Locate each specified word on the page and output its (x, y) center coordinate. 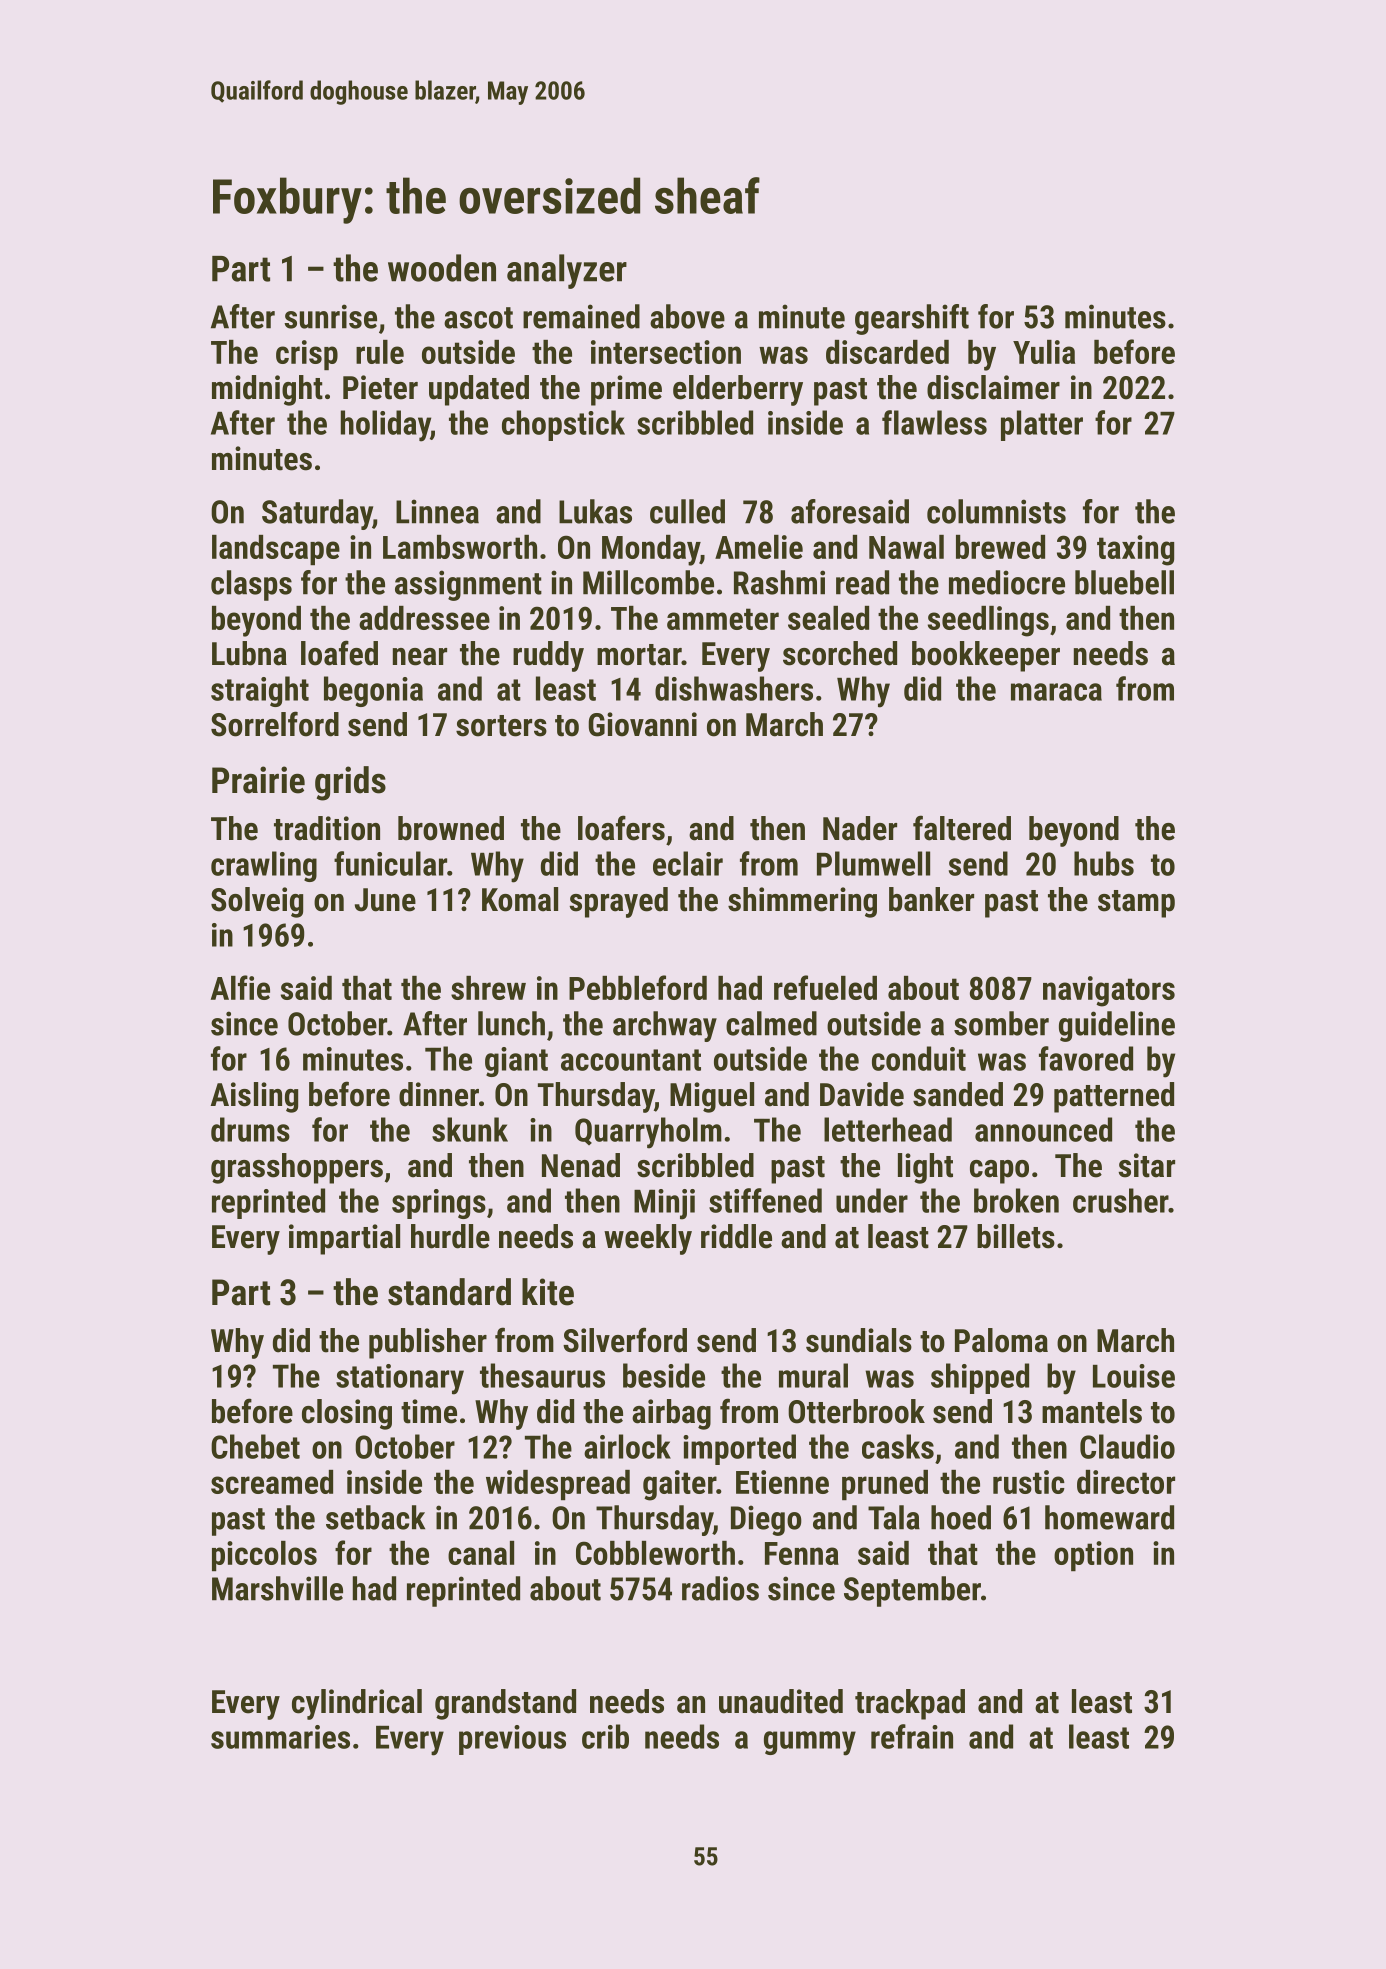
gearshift (912, 319)
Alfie (240, 987)
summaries (280, 1737)
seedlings (988, 621)
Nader (860, 828)
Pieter (380, 387)
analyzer (567, 271)
